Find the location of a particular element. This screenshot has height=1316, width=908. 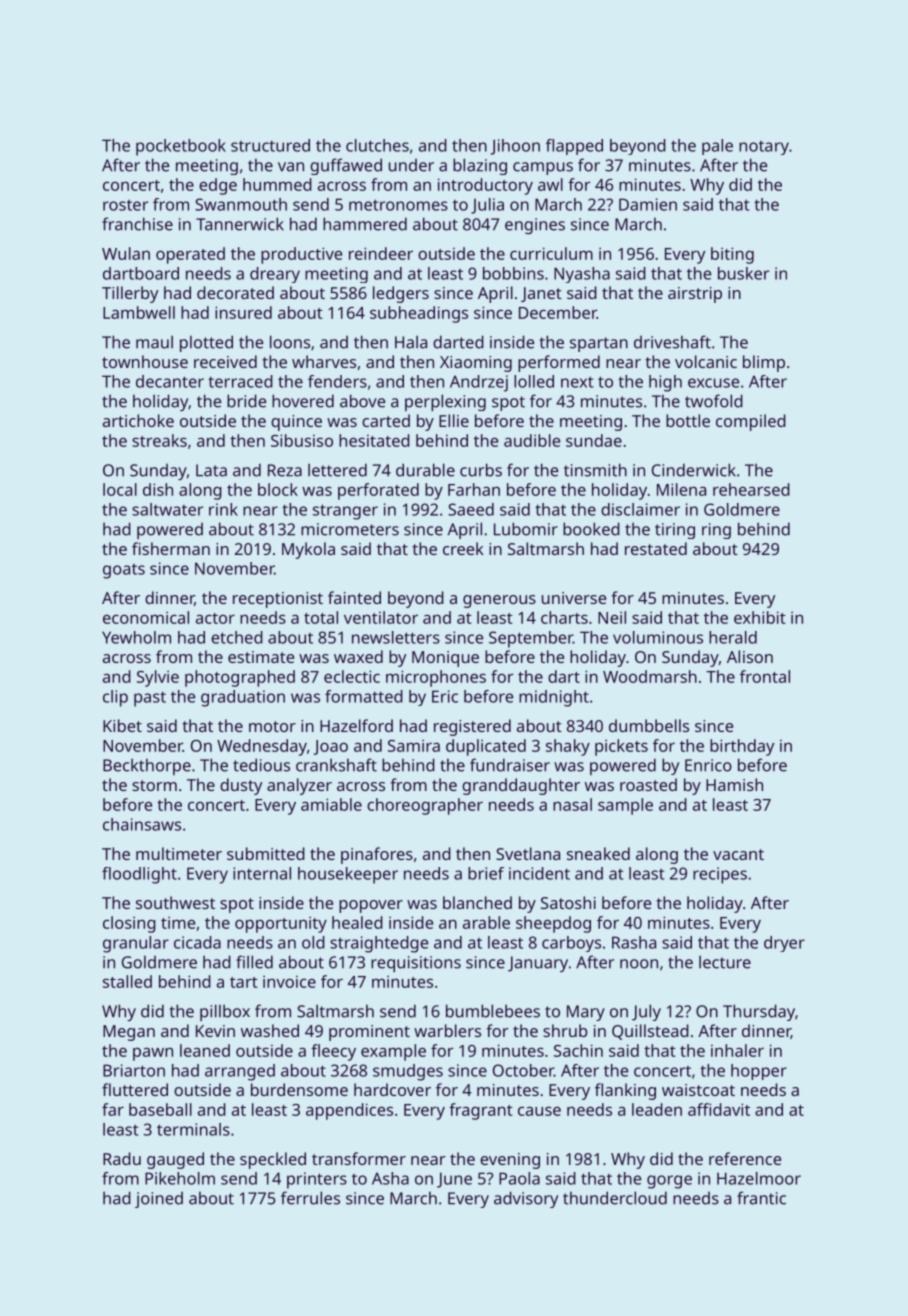

June is located at coordinates (454, 1180).
